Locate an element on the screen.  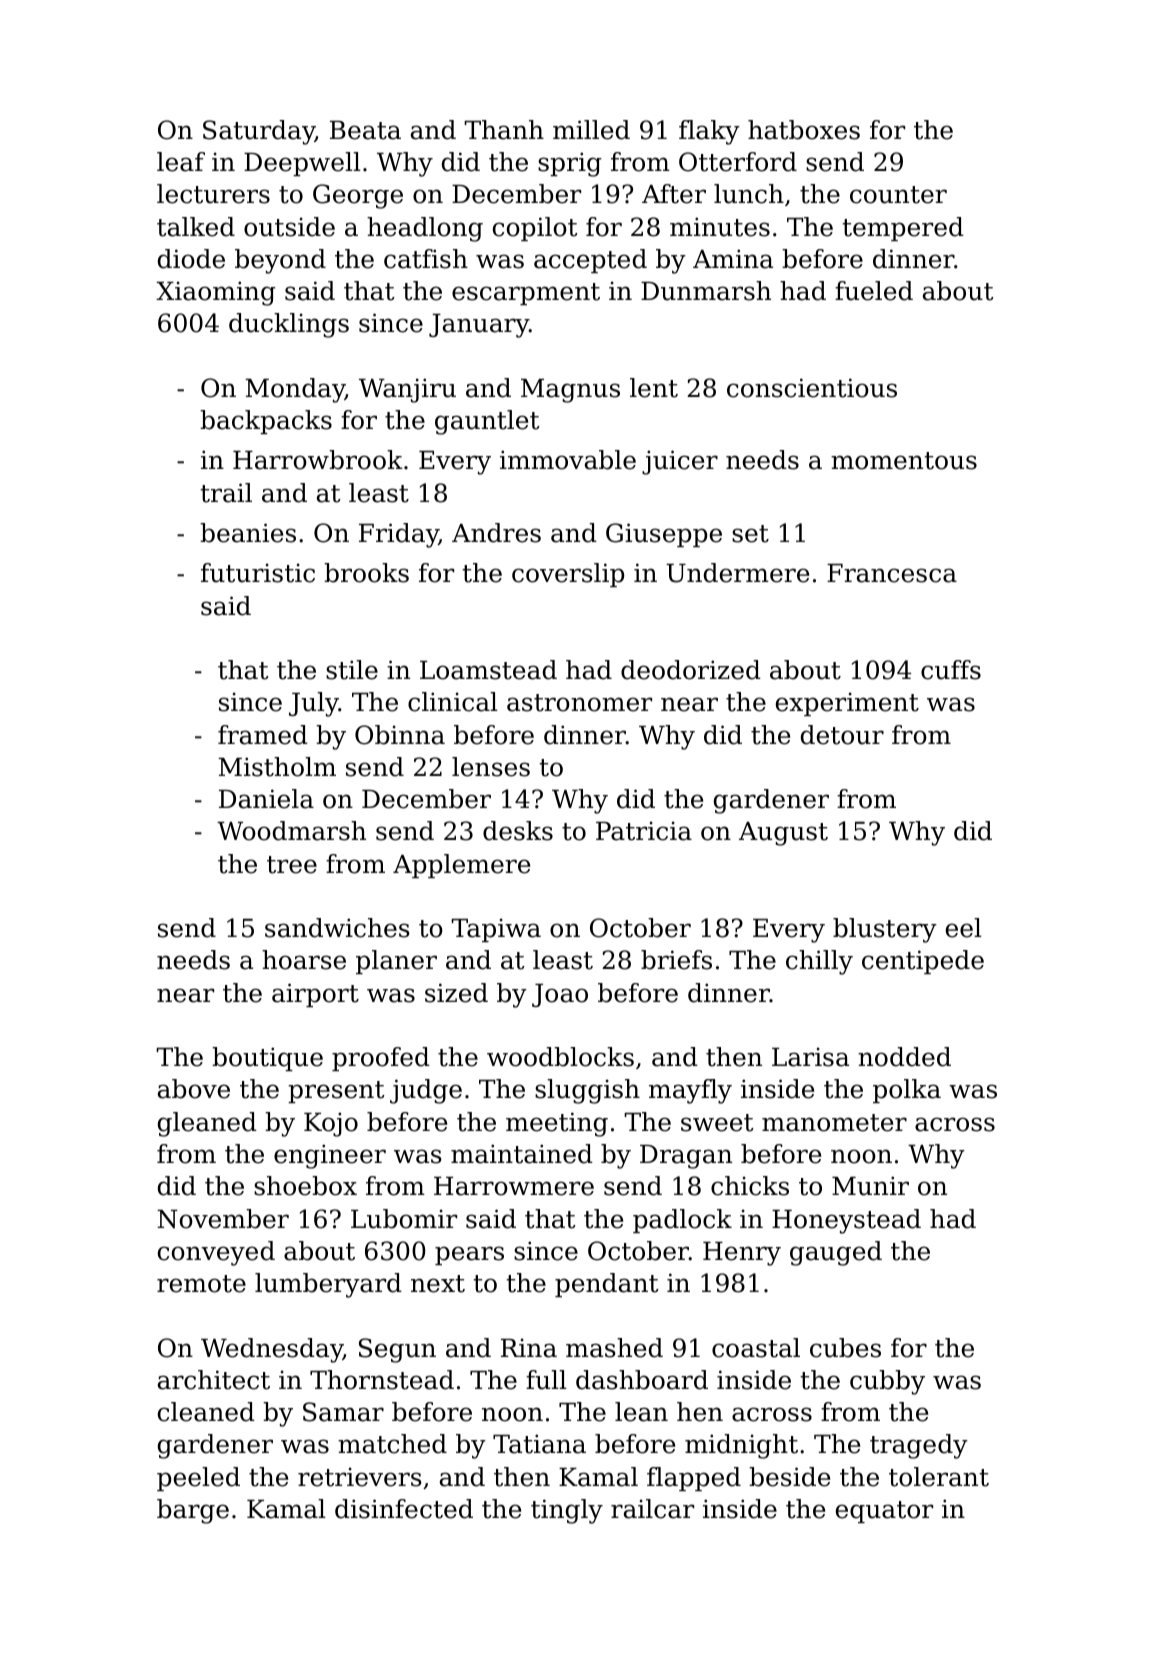
hatboxes is located at coordinates (804, 130).
